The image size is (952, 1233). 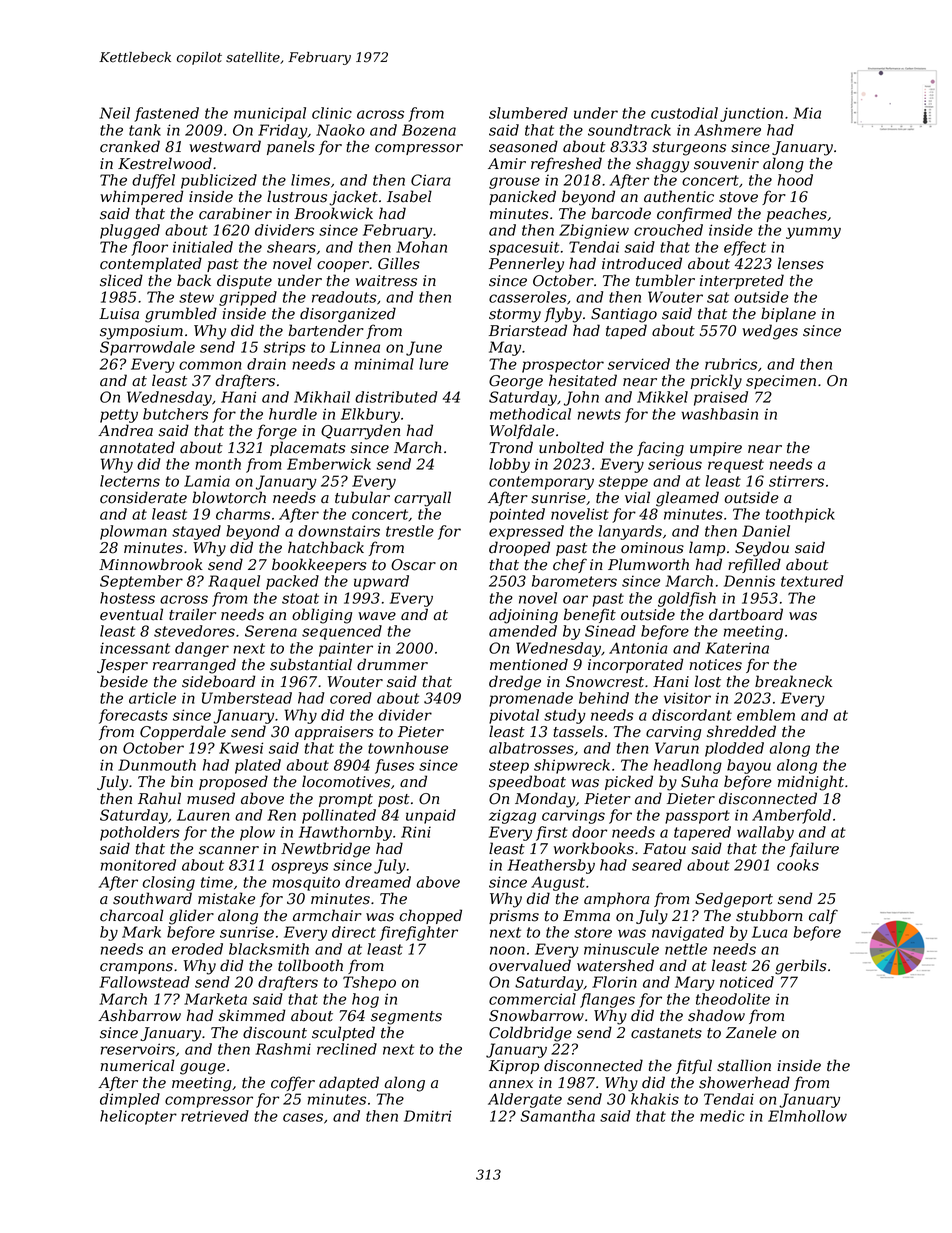 What do you see at coordinates (551, 866) in the document?
I see `Heathersby` at bounding box center [551, 866].
